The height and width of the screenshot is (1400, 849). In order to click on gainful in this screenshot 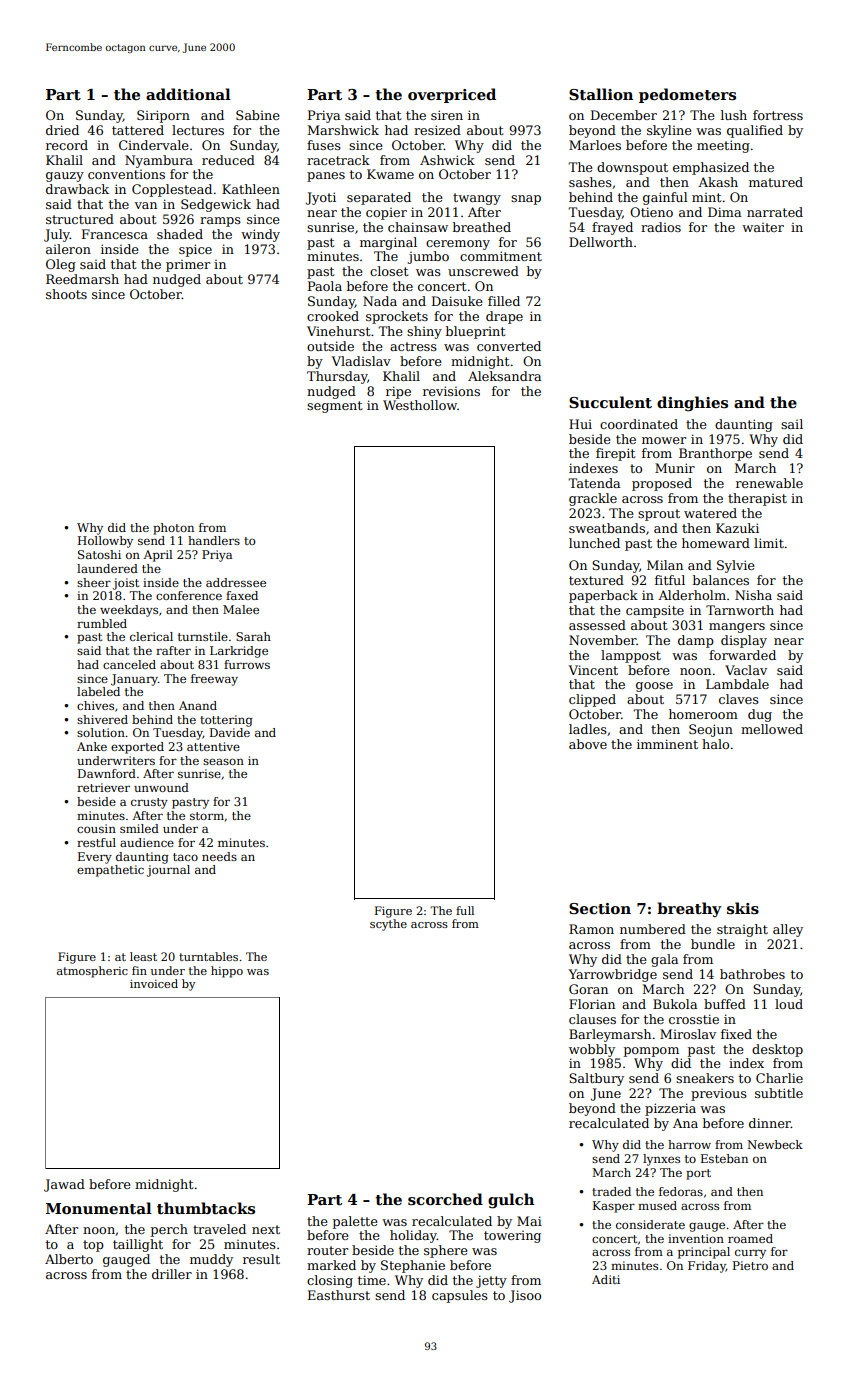, I will do `click(665, 198)`.
